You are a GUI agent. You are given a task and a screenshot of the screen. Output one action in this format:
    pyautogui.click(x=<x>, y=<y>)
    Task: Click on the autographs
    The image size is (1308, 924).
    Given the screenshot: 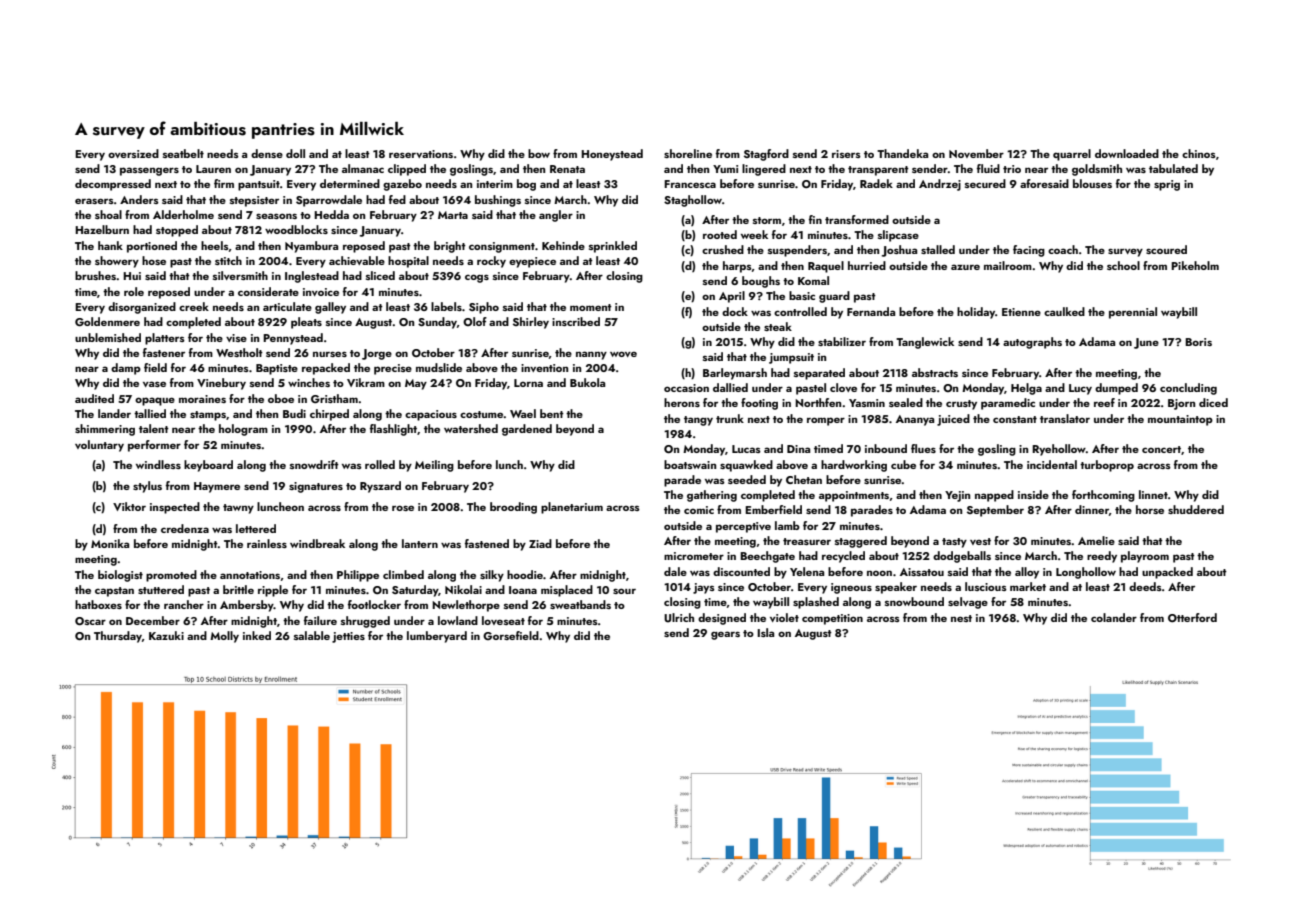 What is the action you would take?
    pyautogui.click(x=1032, y=343)
